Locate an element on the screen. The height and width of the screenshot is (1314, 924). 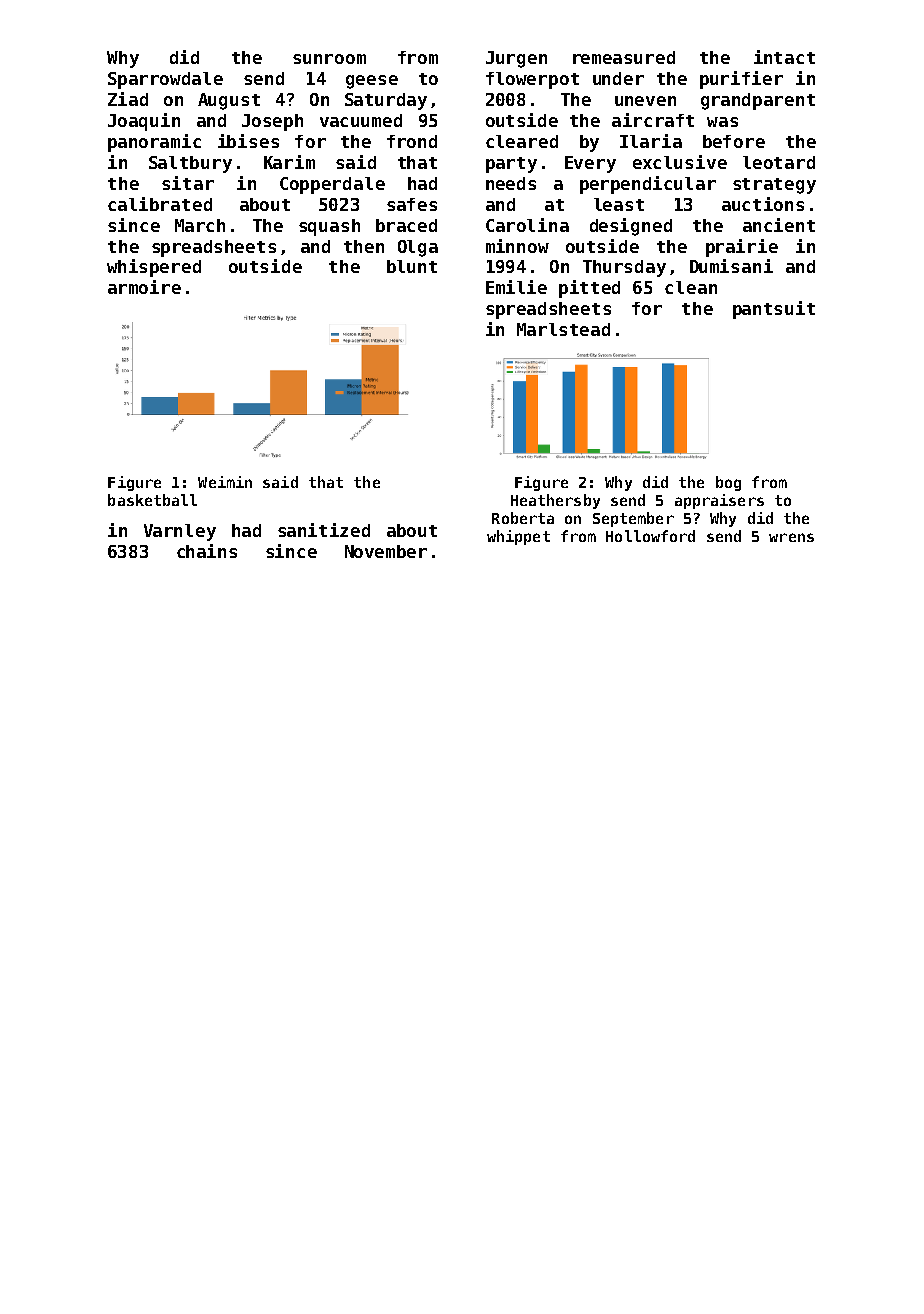
intact is located at coordinates (784, 57).
